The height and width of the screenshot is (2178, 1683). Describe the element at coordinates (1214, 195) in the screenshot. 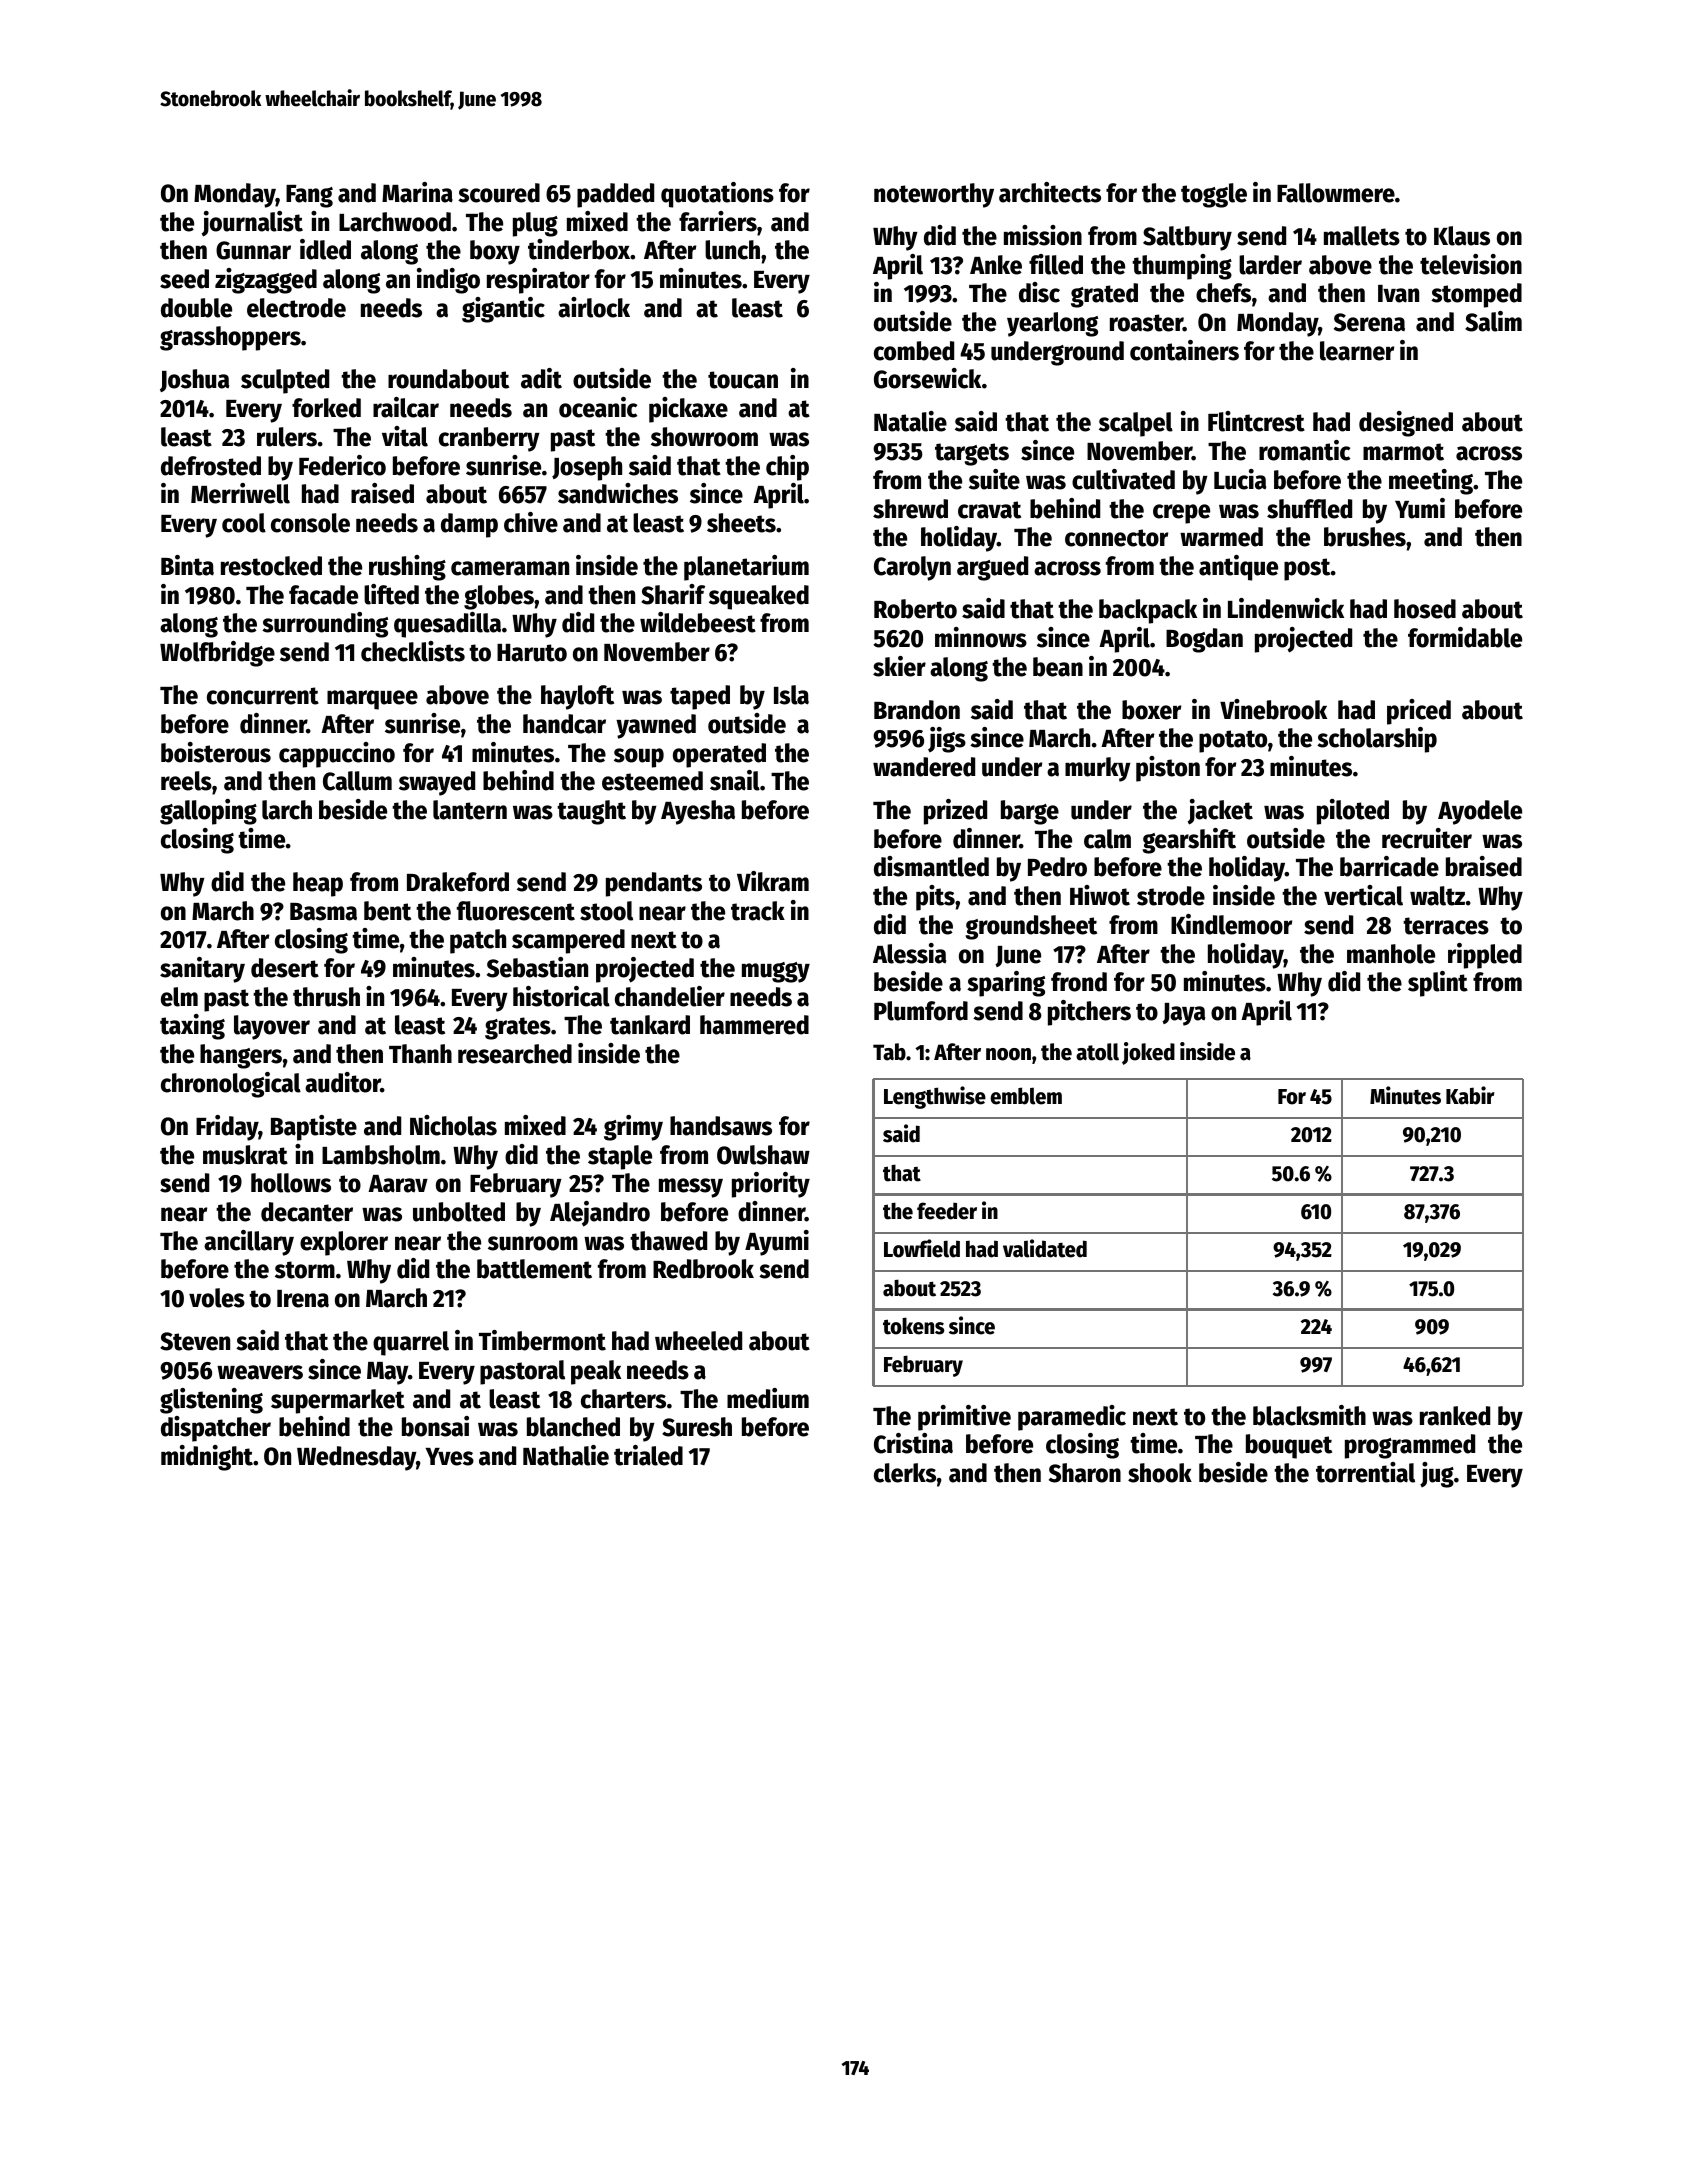

I see `toggle` at that location.
